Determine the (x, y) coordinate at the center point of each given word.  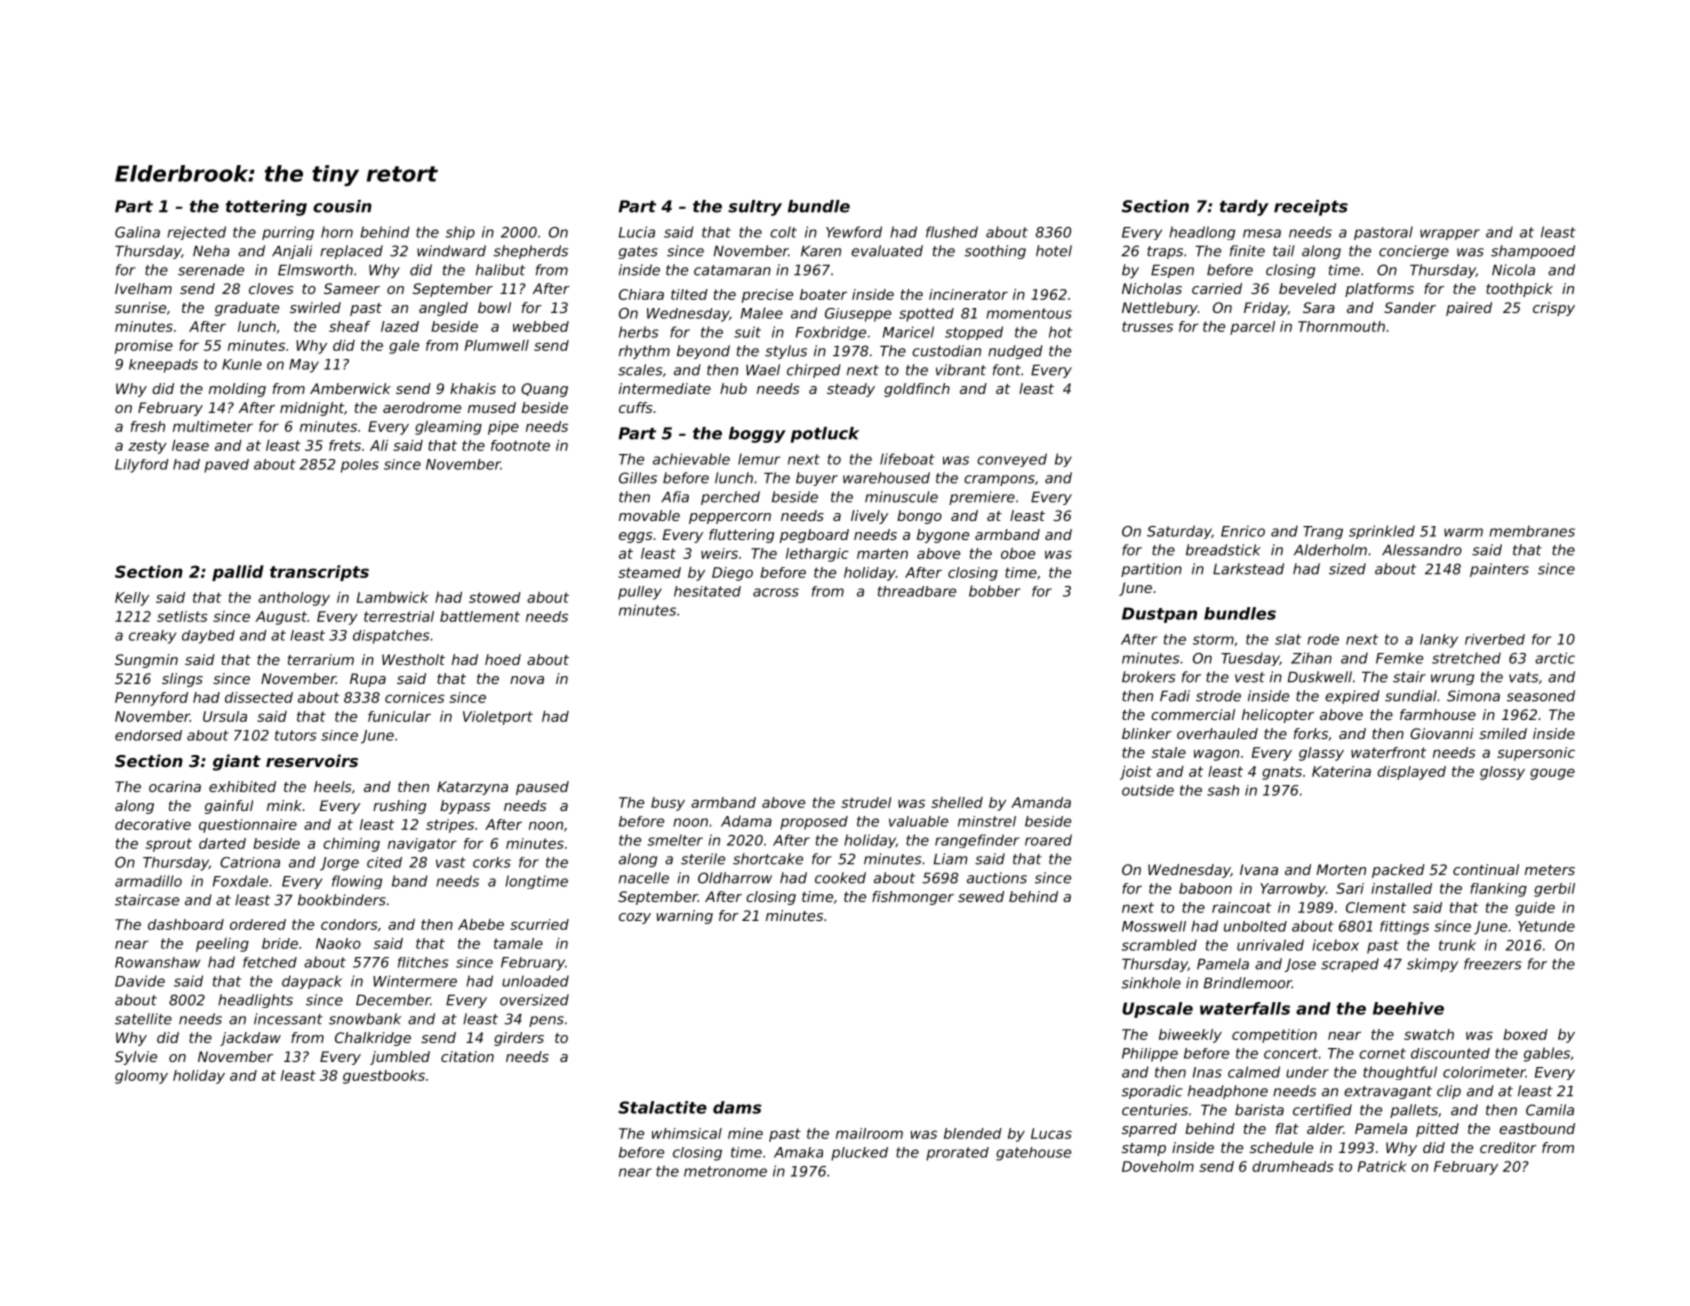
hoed (503, 659)
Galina (137, 232)
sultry (755, 208)
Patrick (1382, 1166)
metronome (725, 1171)
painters (1499, 570)
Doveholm (1158, 1166)
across (776, 592)
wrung (1452, 679)
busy (668, 804)
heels (333, 786)
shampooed (1533, 252)
